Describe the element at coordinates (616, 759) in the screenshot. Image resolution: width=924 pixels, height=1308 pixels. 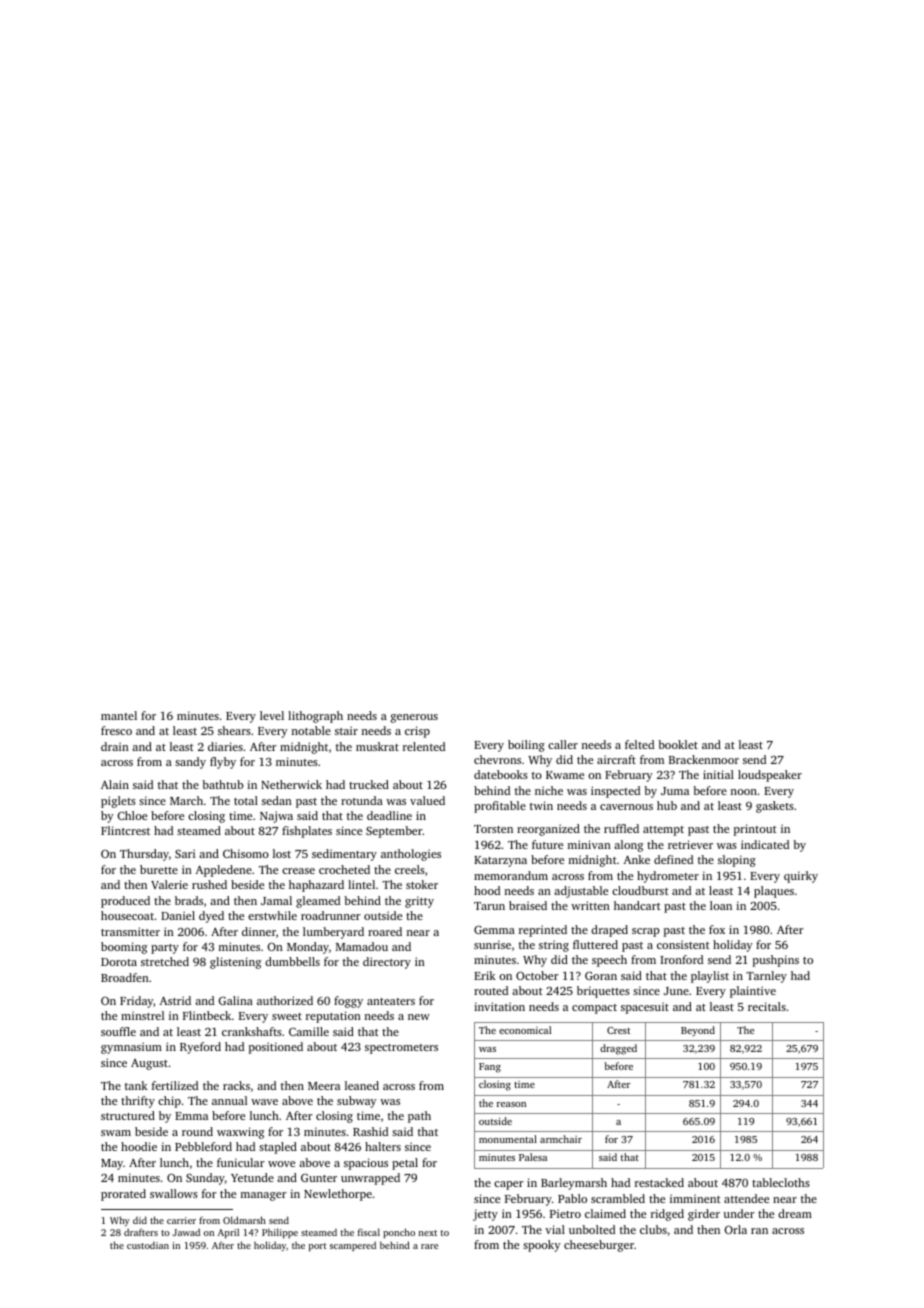
I see `aircraft` at that location.
